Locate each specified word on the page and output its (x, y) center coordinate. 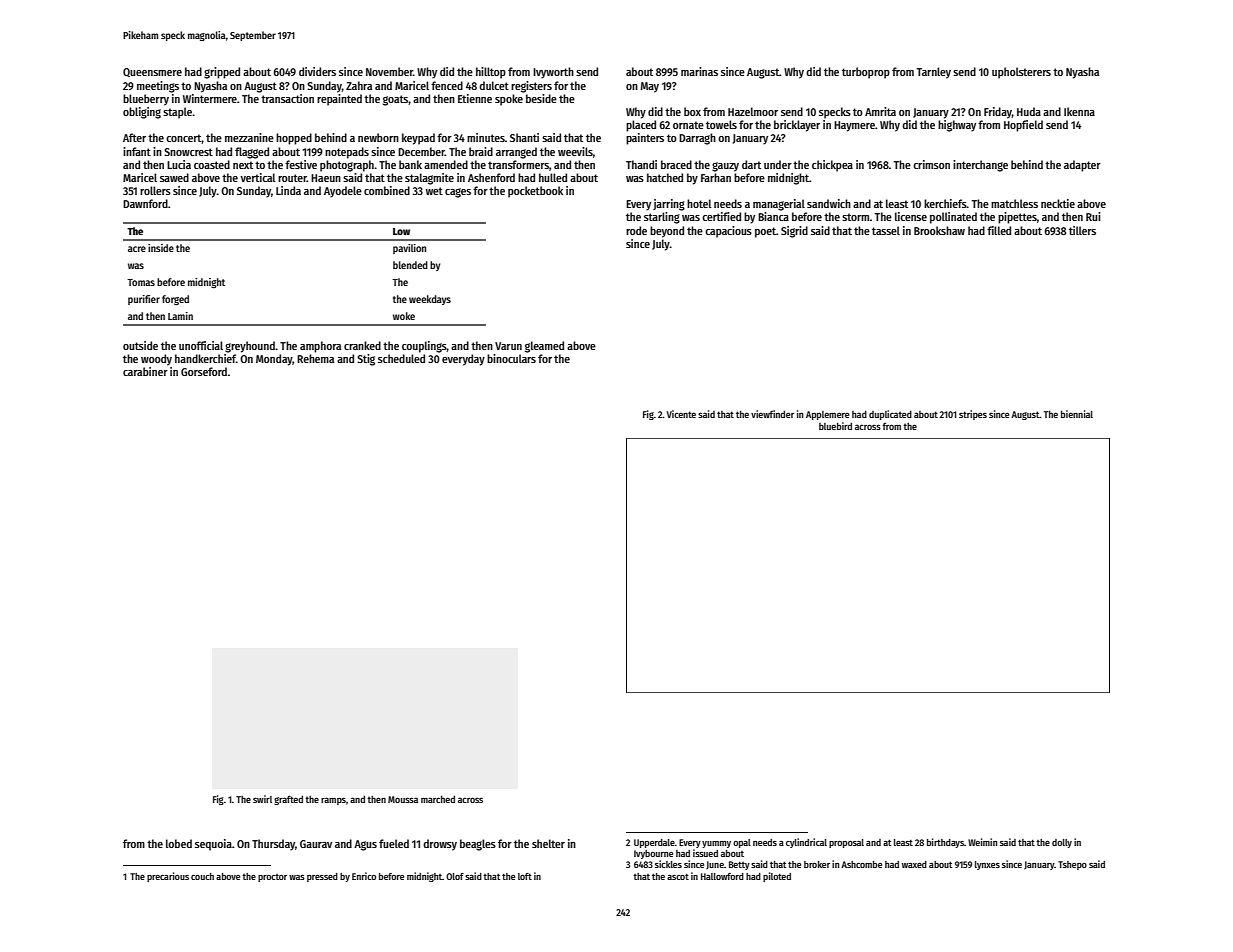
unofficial (201, 345)
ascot (678, 876)
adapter (1082, 166)
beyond (667, 232)
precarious (168, 877)
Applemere (827, 415)
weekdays (430, 300)
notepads (347, 153)
